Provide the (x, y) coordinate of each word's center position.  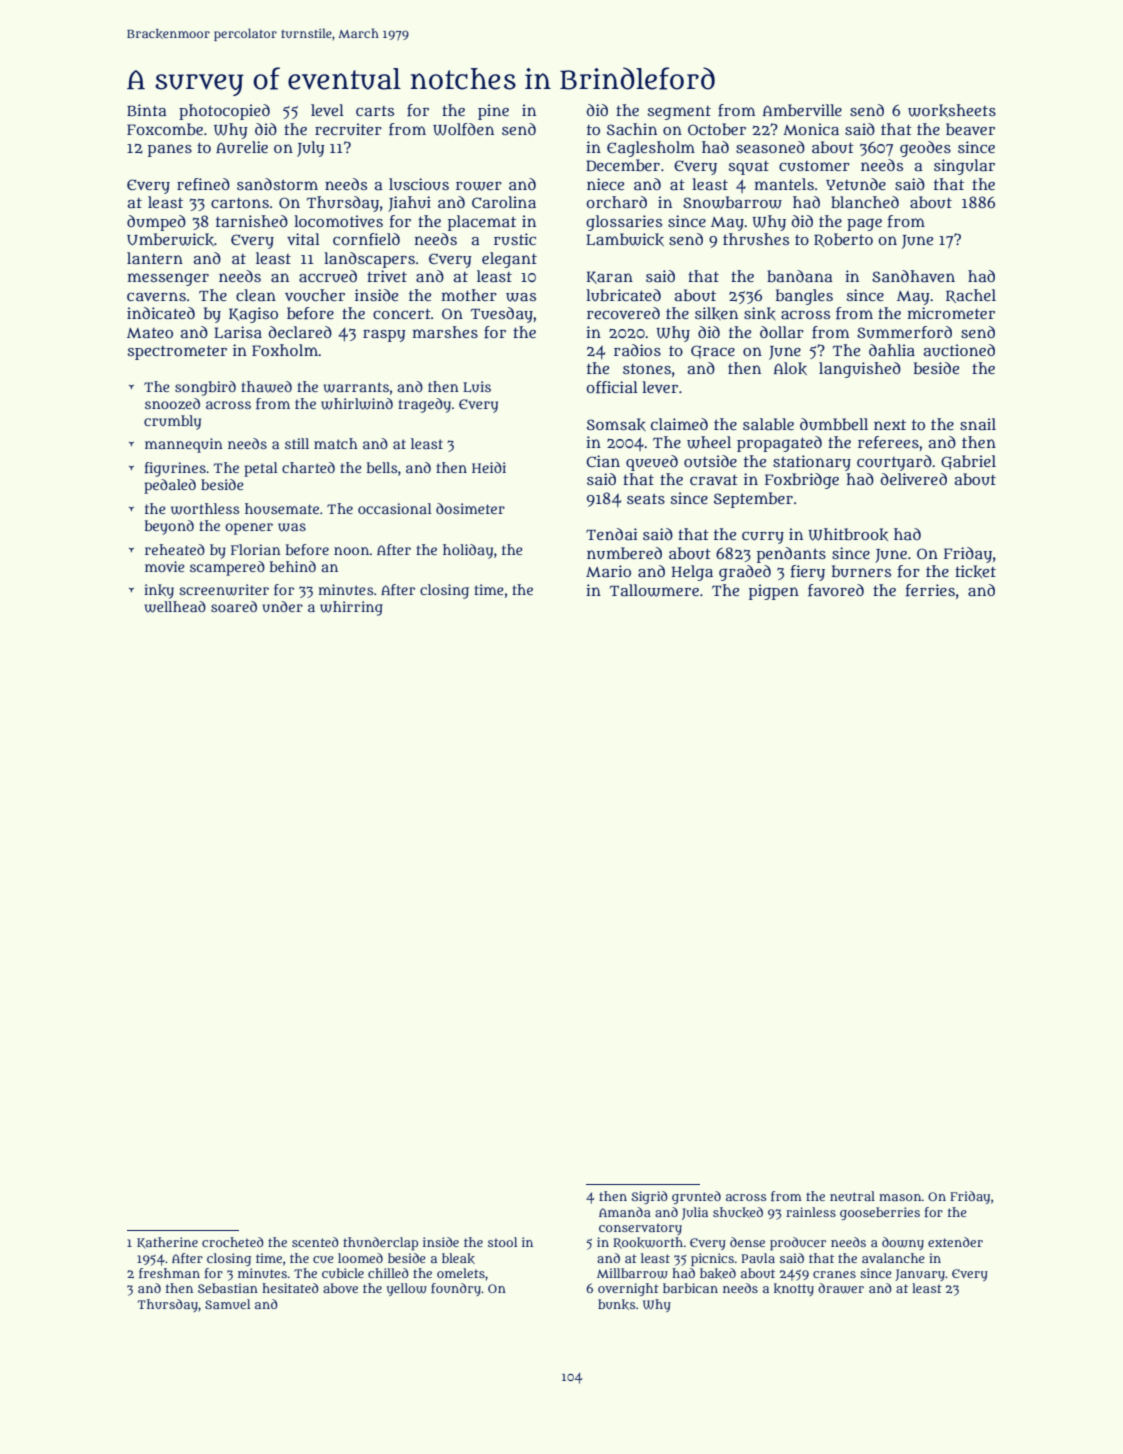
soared (234, 606)
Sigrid (649, 1197)
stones (647, 369)
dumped (156, 223)
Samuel (227, 1304)
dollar (782, 332)
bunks (616, 1304)
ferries (930, 590)
